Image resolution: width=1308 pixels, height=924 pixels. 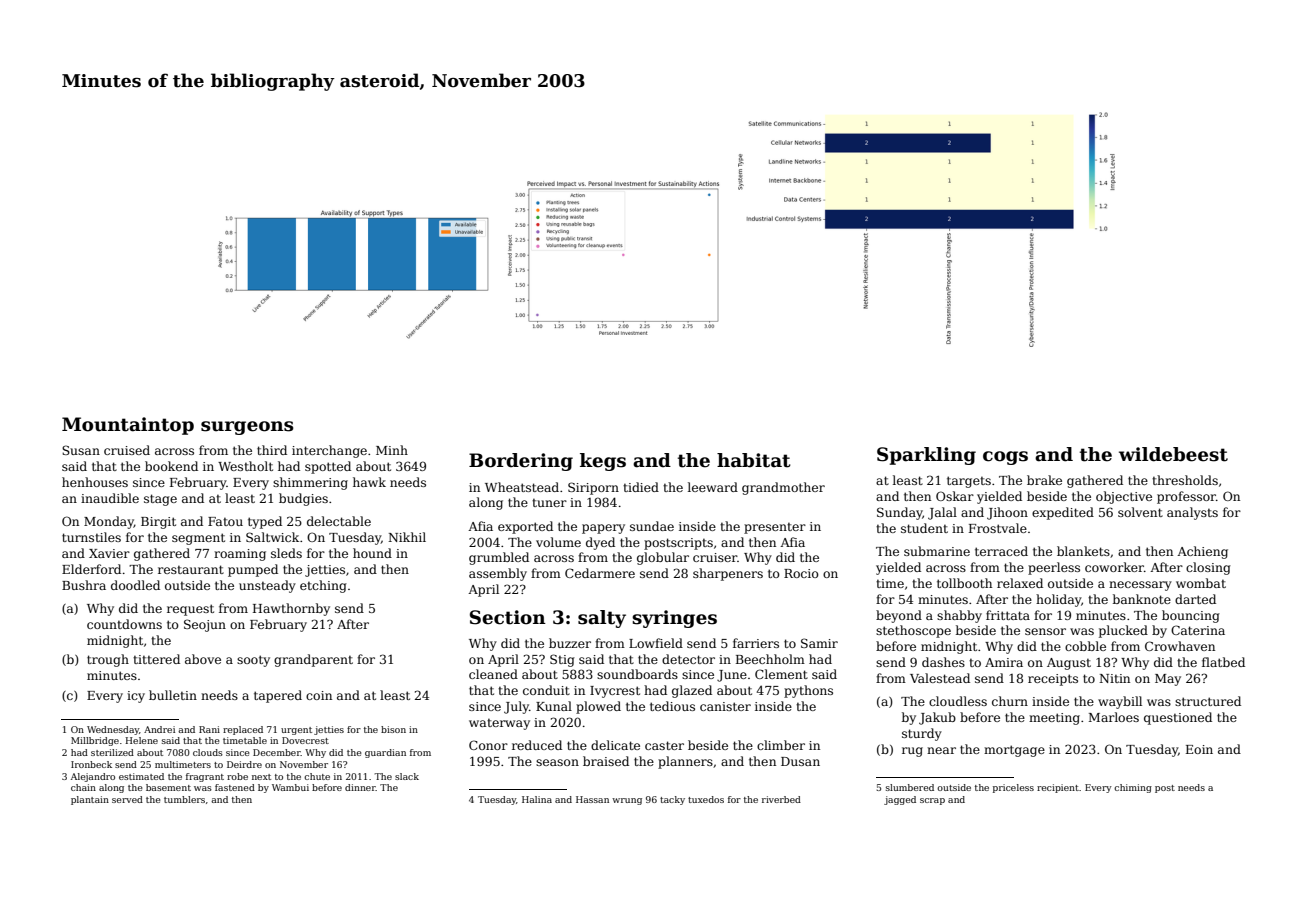 What do you see at coordinates (310, 483) in the screenshot?
I see `shimmering` at bounding box center [310, 483].
